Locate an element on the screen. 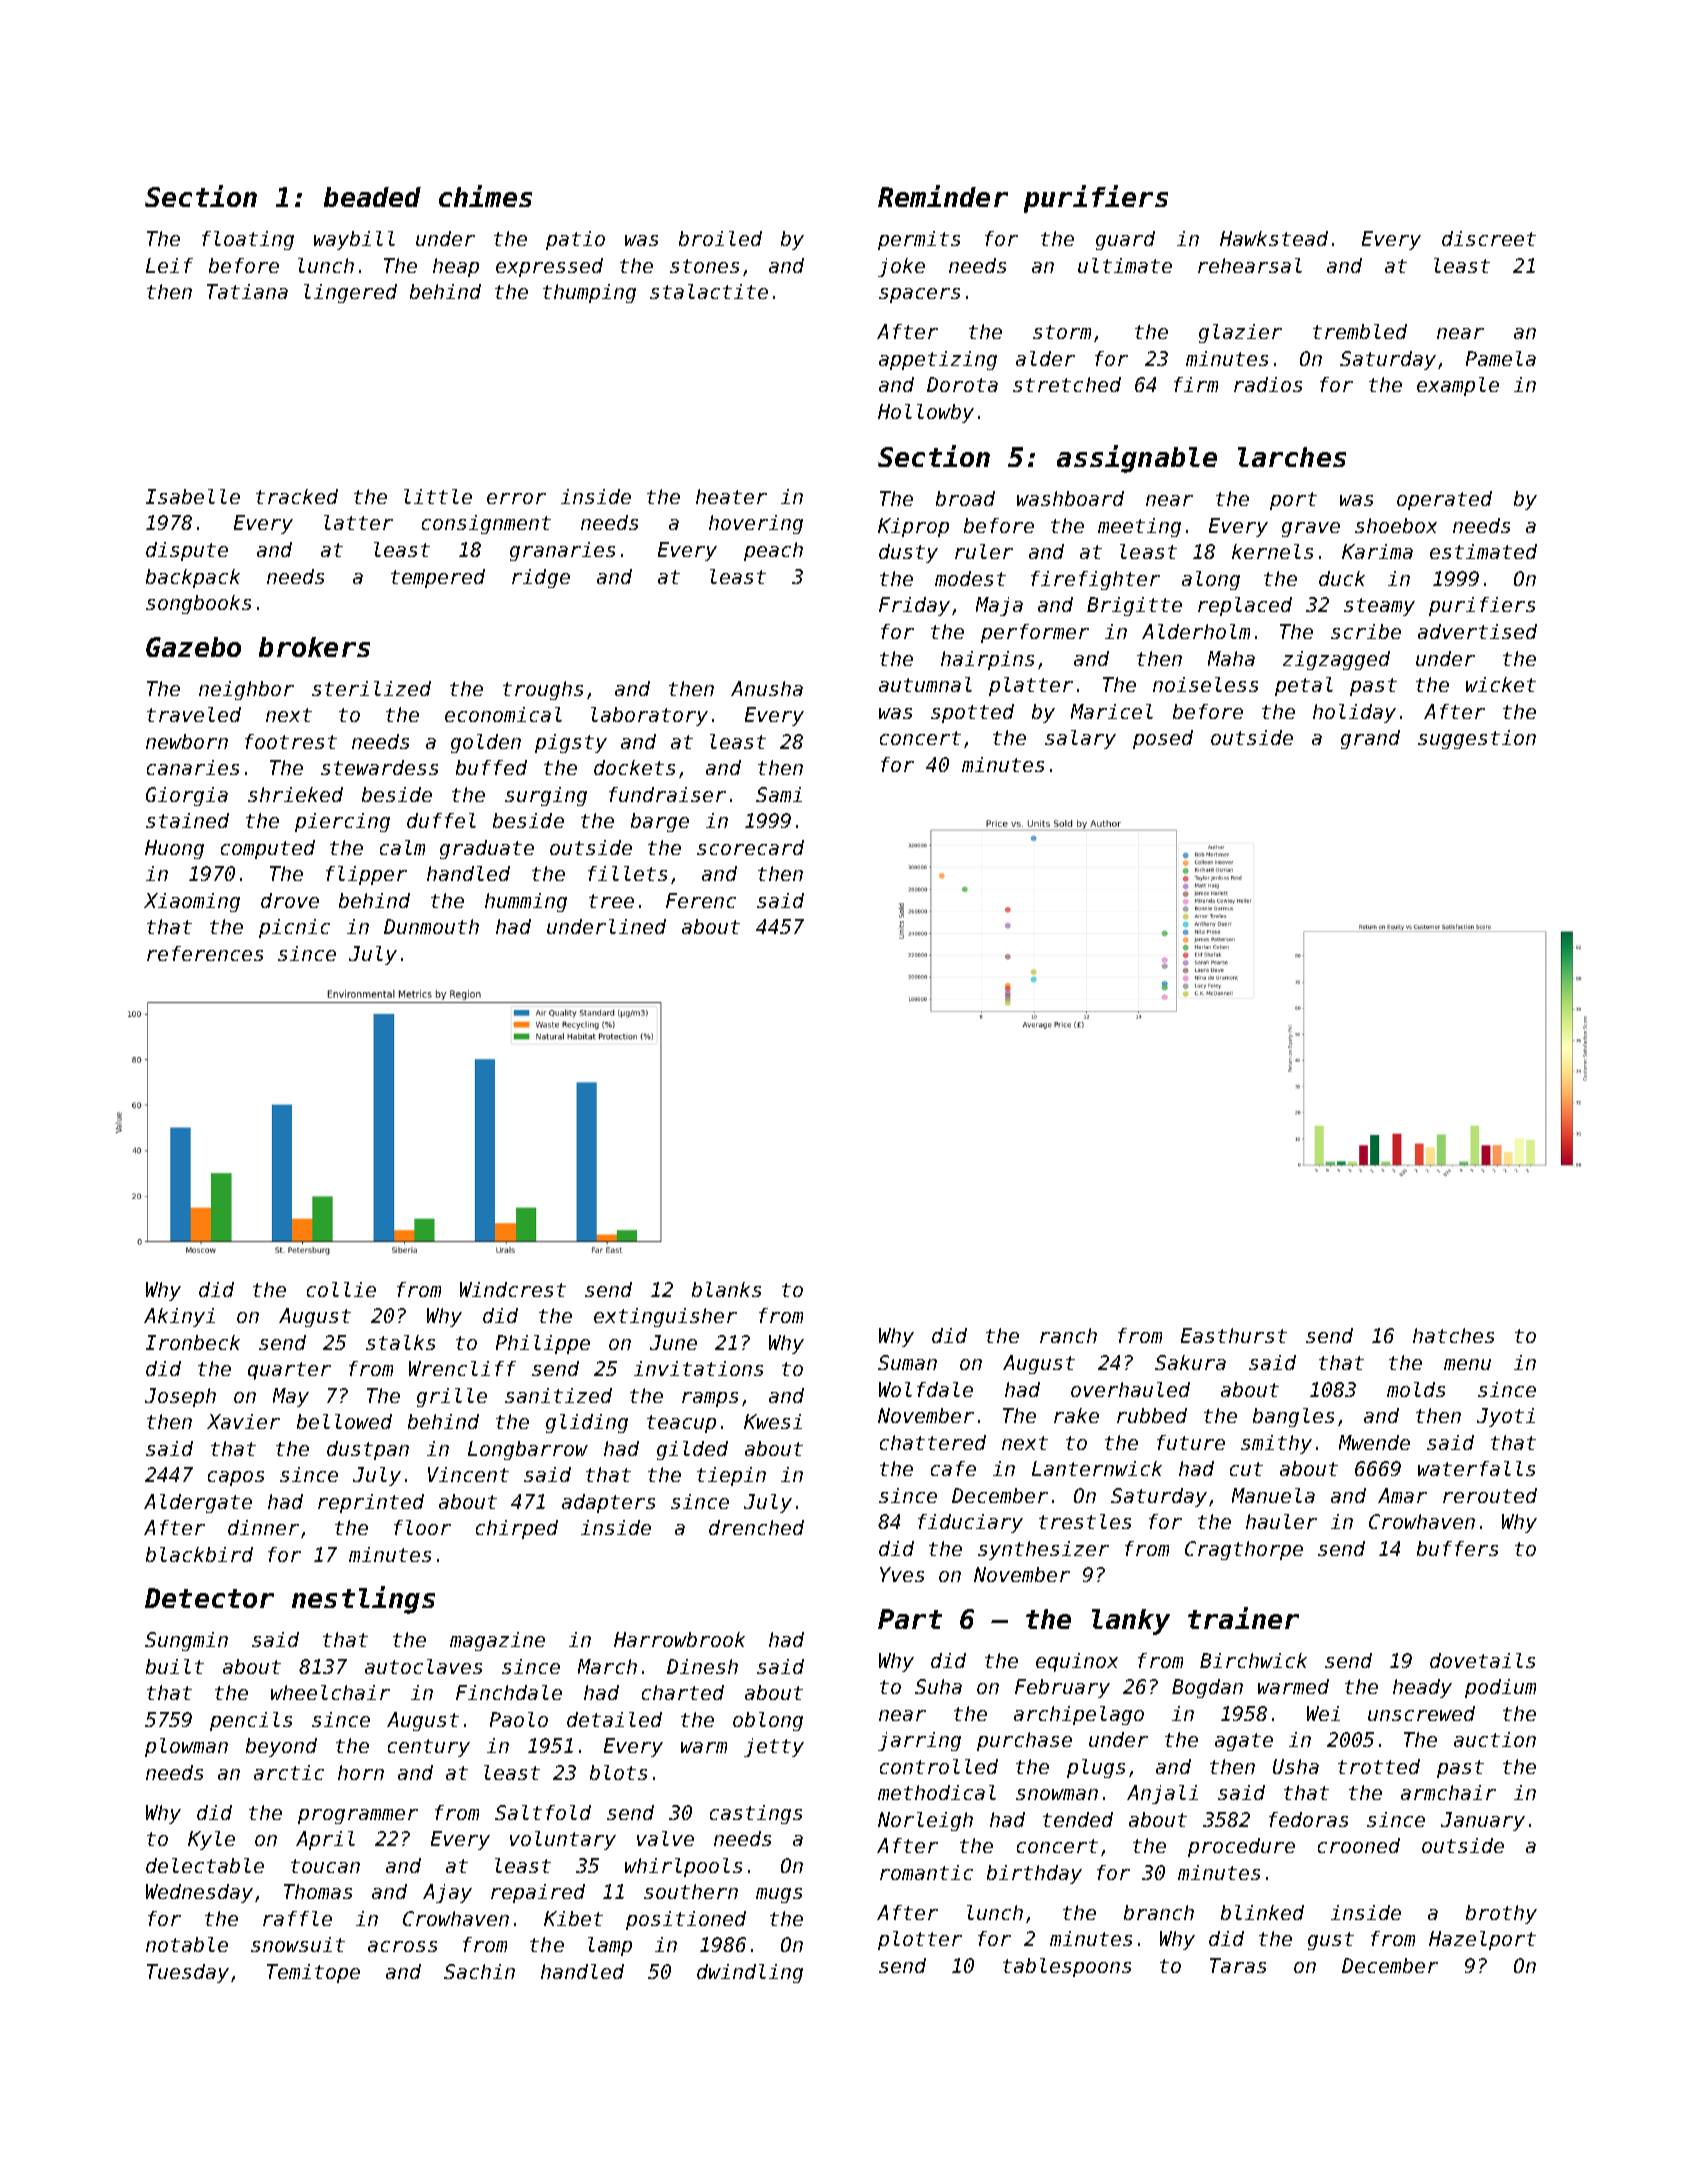  Leif is located at coordinates (169, 265).
